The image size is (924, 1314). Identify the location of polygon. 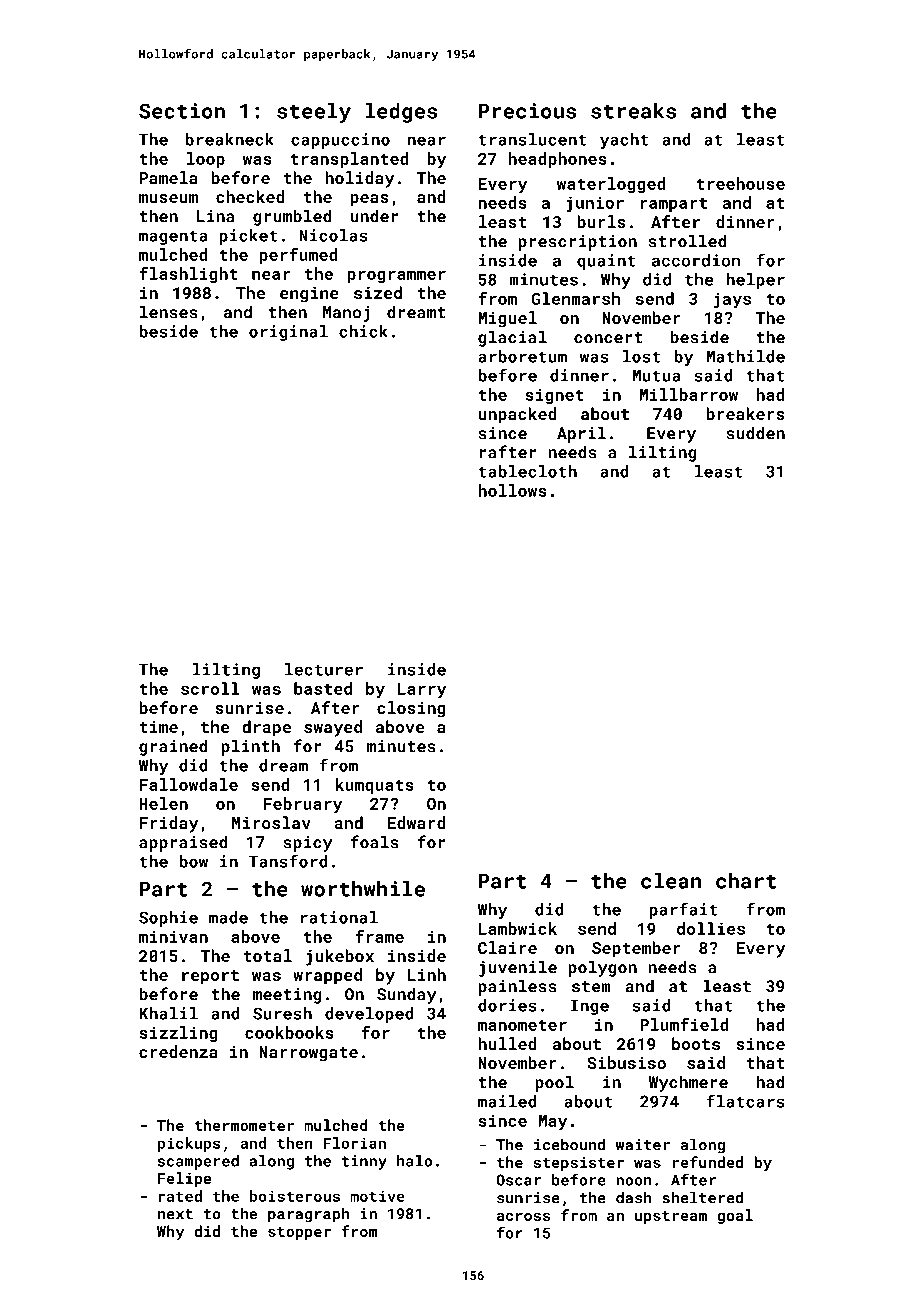
(602, 968).
